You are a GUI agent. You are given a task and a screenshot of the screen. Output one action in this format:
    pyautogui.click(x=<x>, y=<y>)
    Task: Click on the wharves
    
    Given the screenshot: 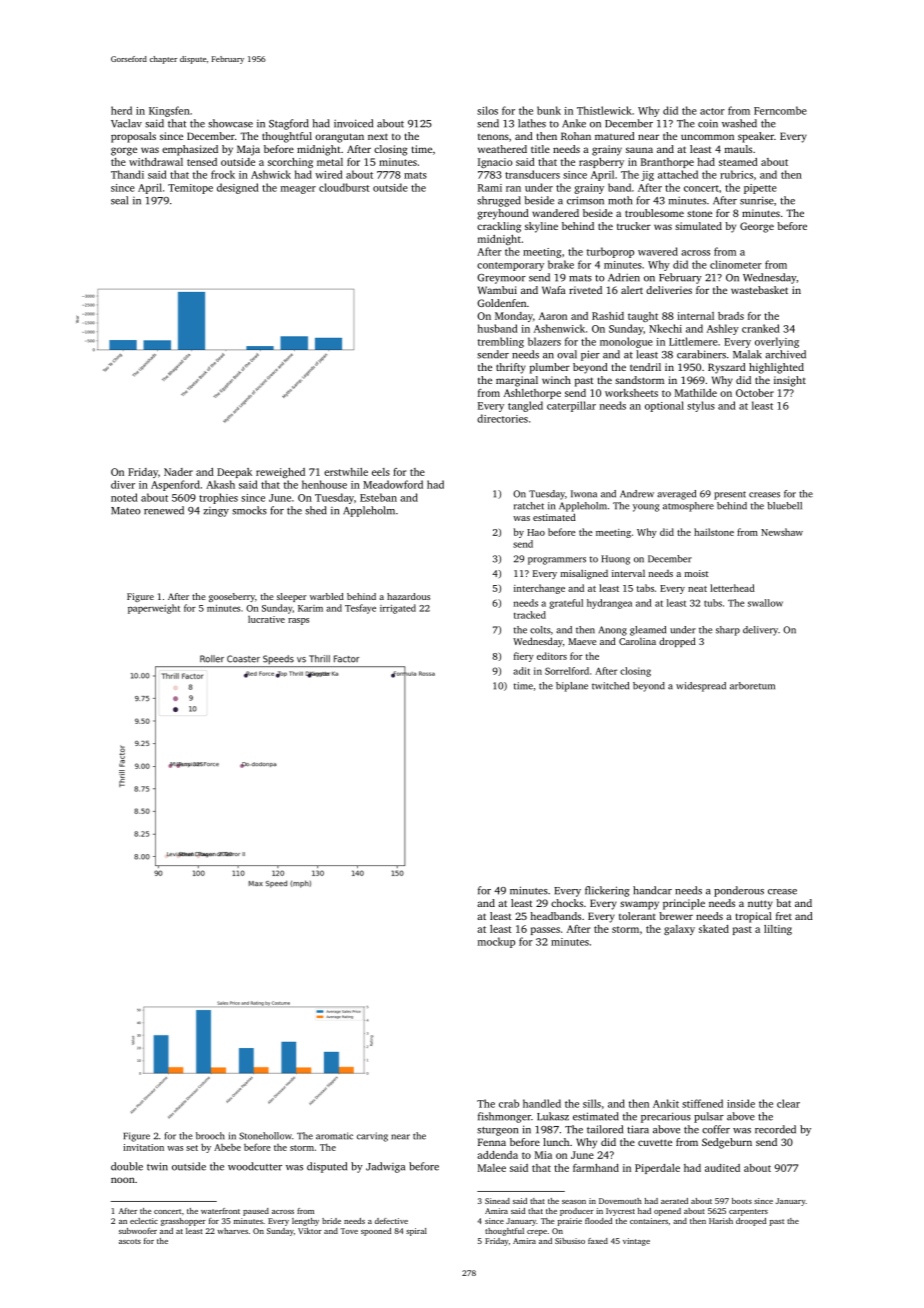 What is the action you would take?
    pyautogui.click(x=232, y=1231)
